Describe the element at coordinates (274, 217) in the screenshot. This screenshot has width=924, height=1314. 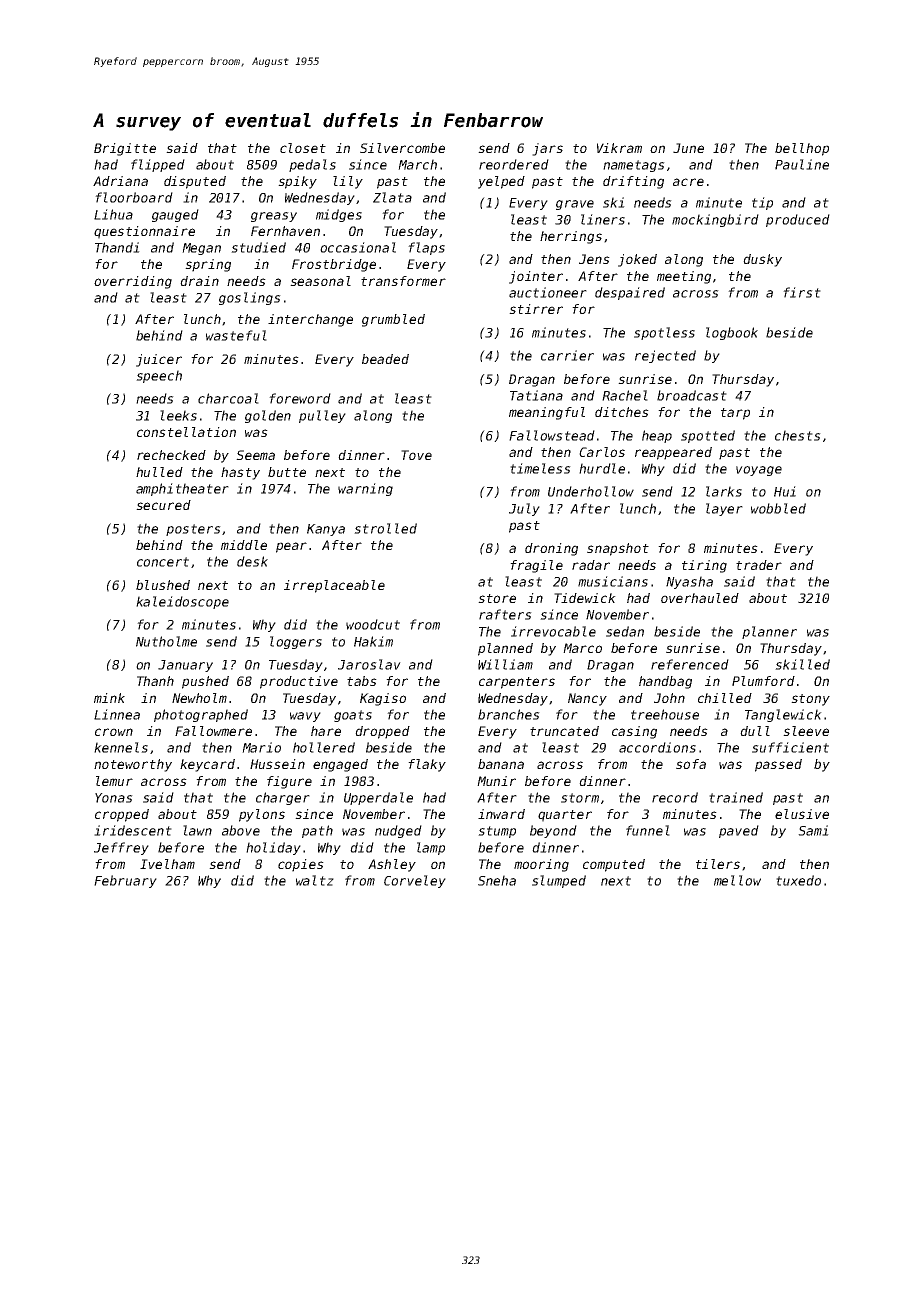
I see `greasy` at that location.
